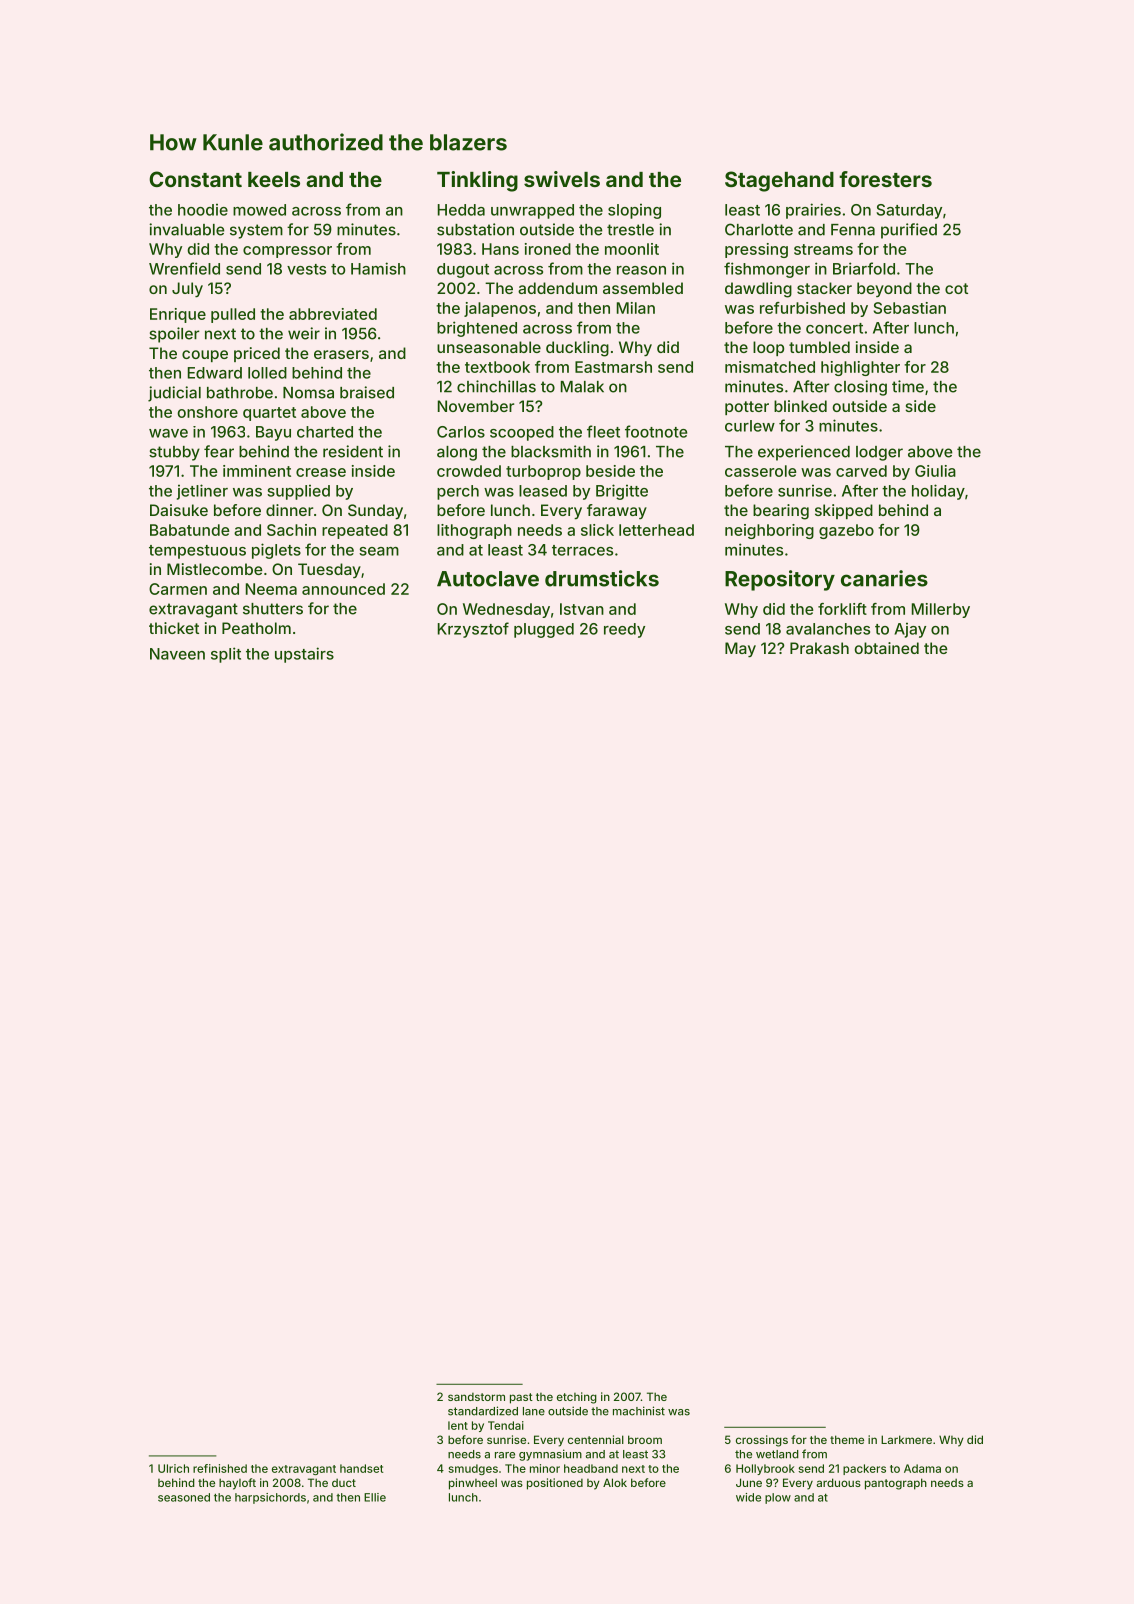  Describe the element at coordinates (819, 648) in the image. I see `Prakash` at that location.
